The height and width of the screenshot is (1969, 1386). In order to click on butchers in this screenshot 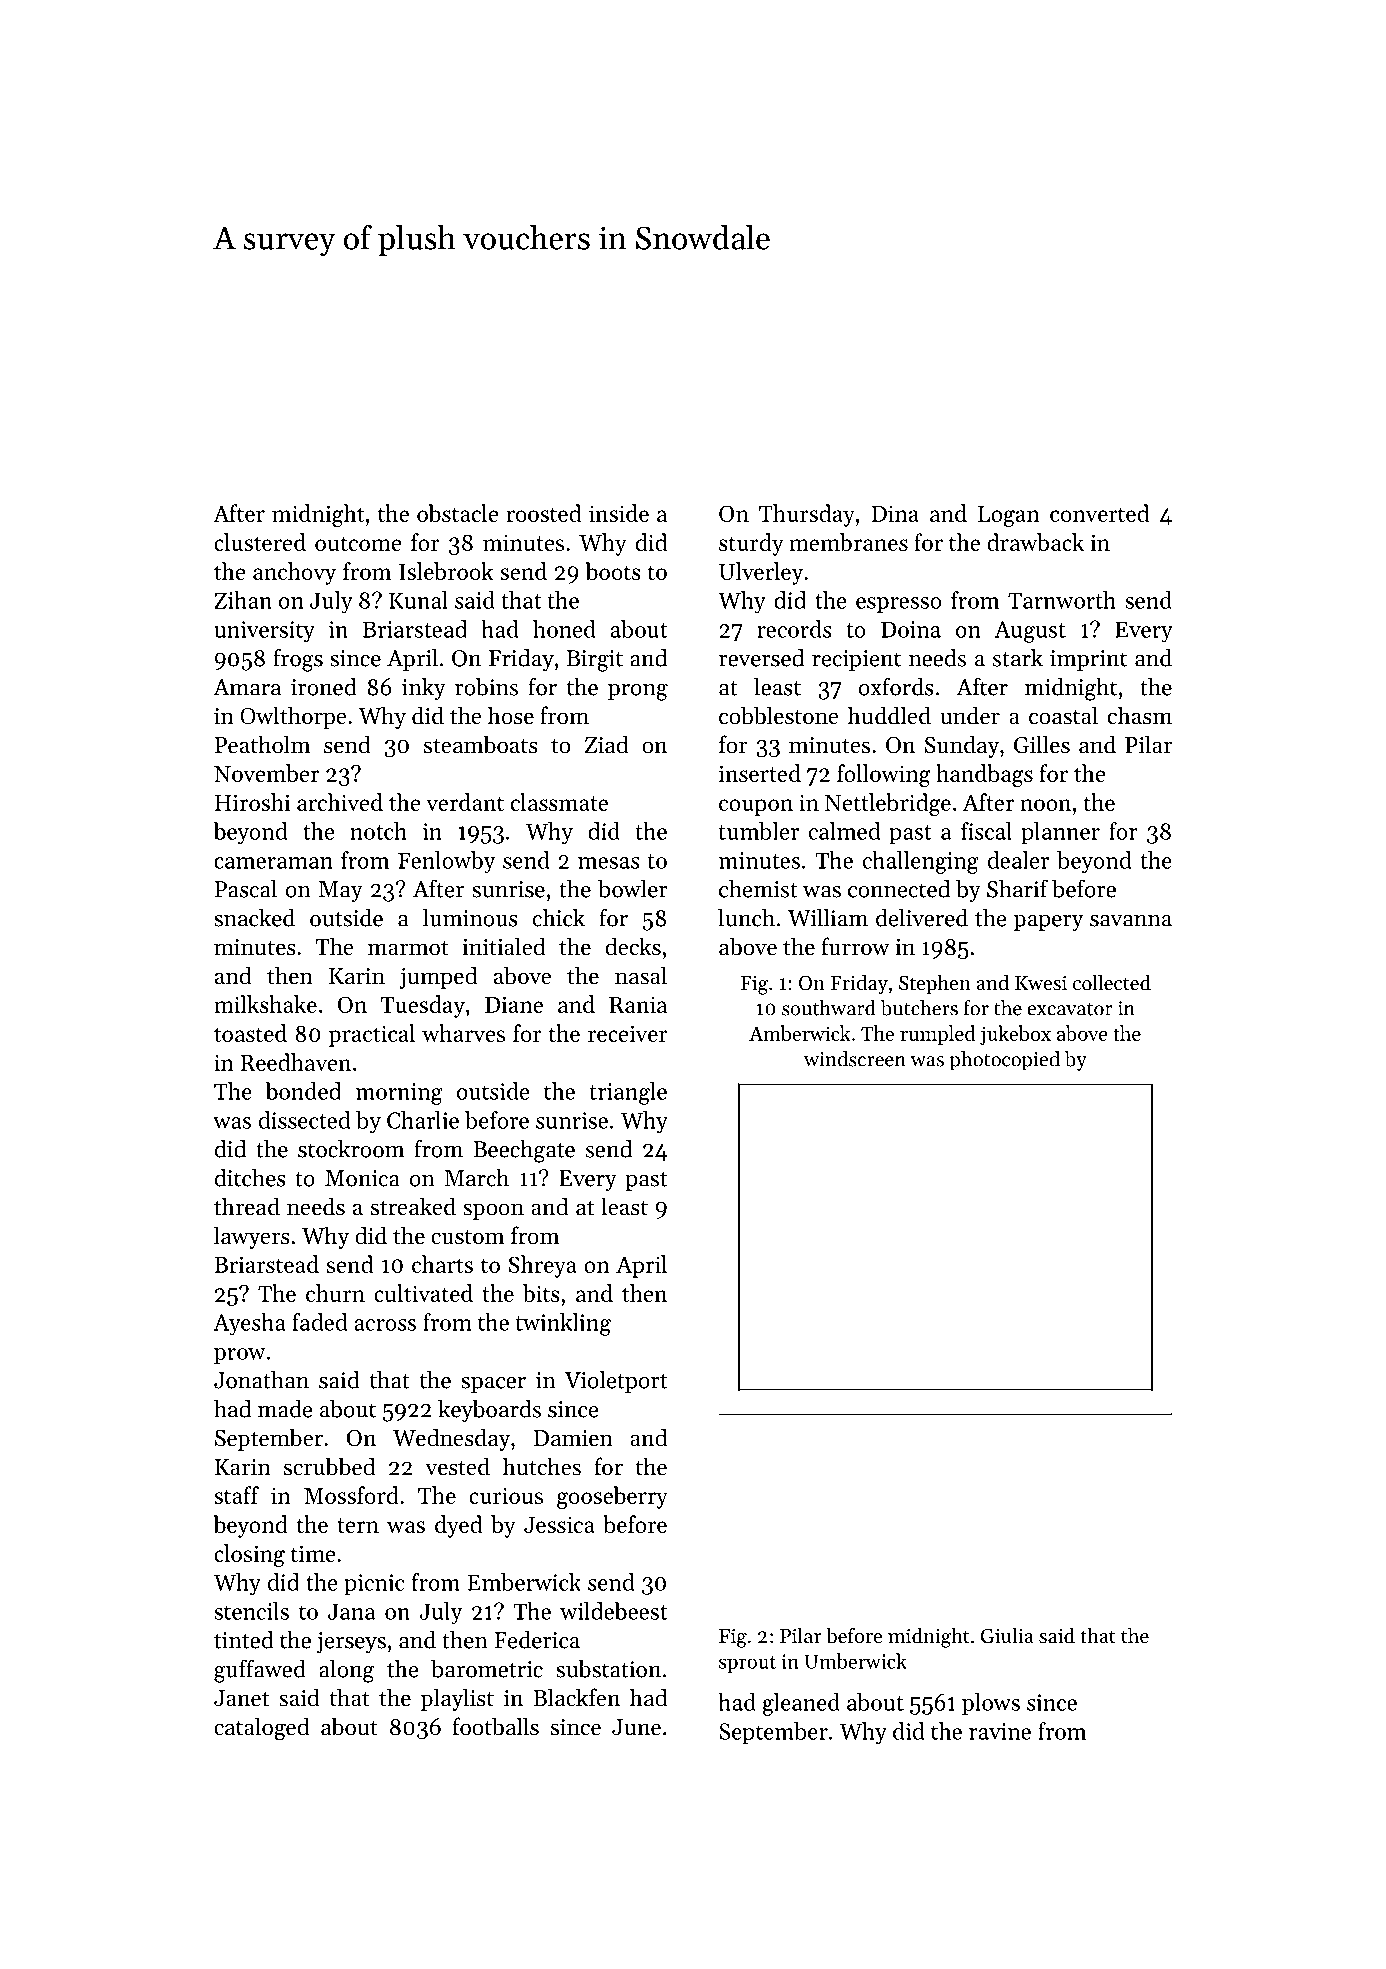, I will do `click(919, 1008)`.
